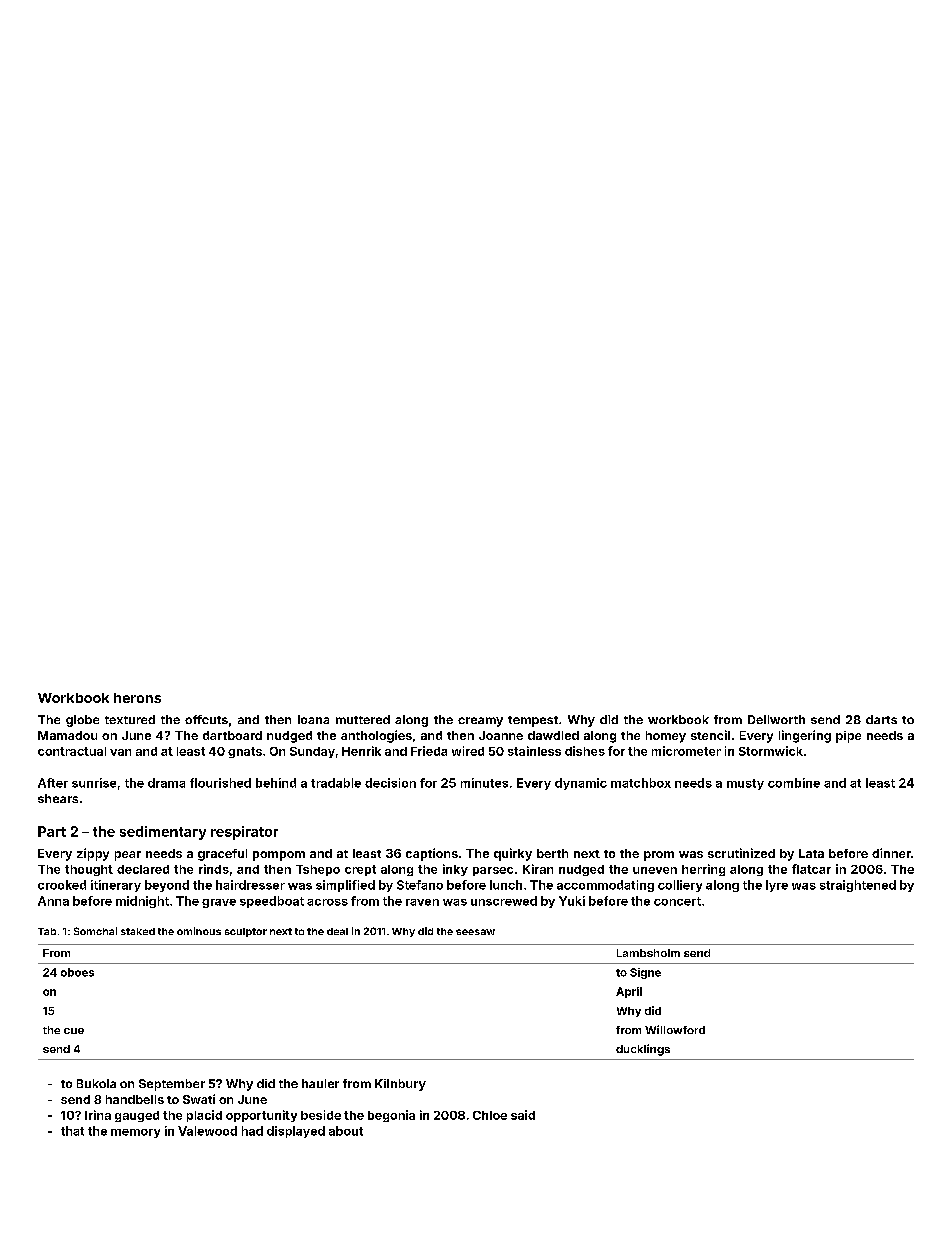 This document has width=952, height=1233. What do you see at coordinates (858, 886) in the document?
I see `straightened` at bounding box center [858, 886].
